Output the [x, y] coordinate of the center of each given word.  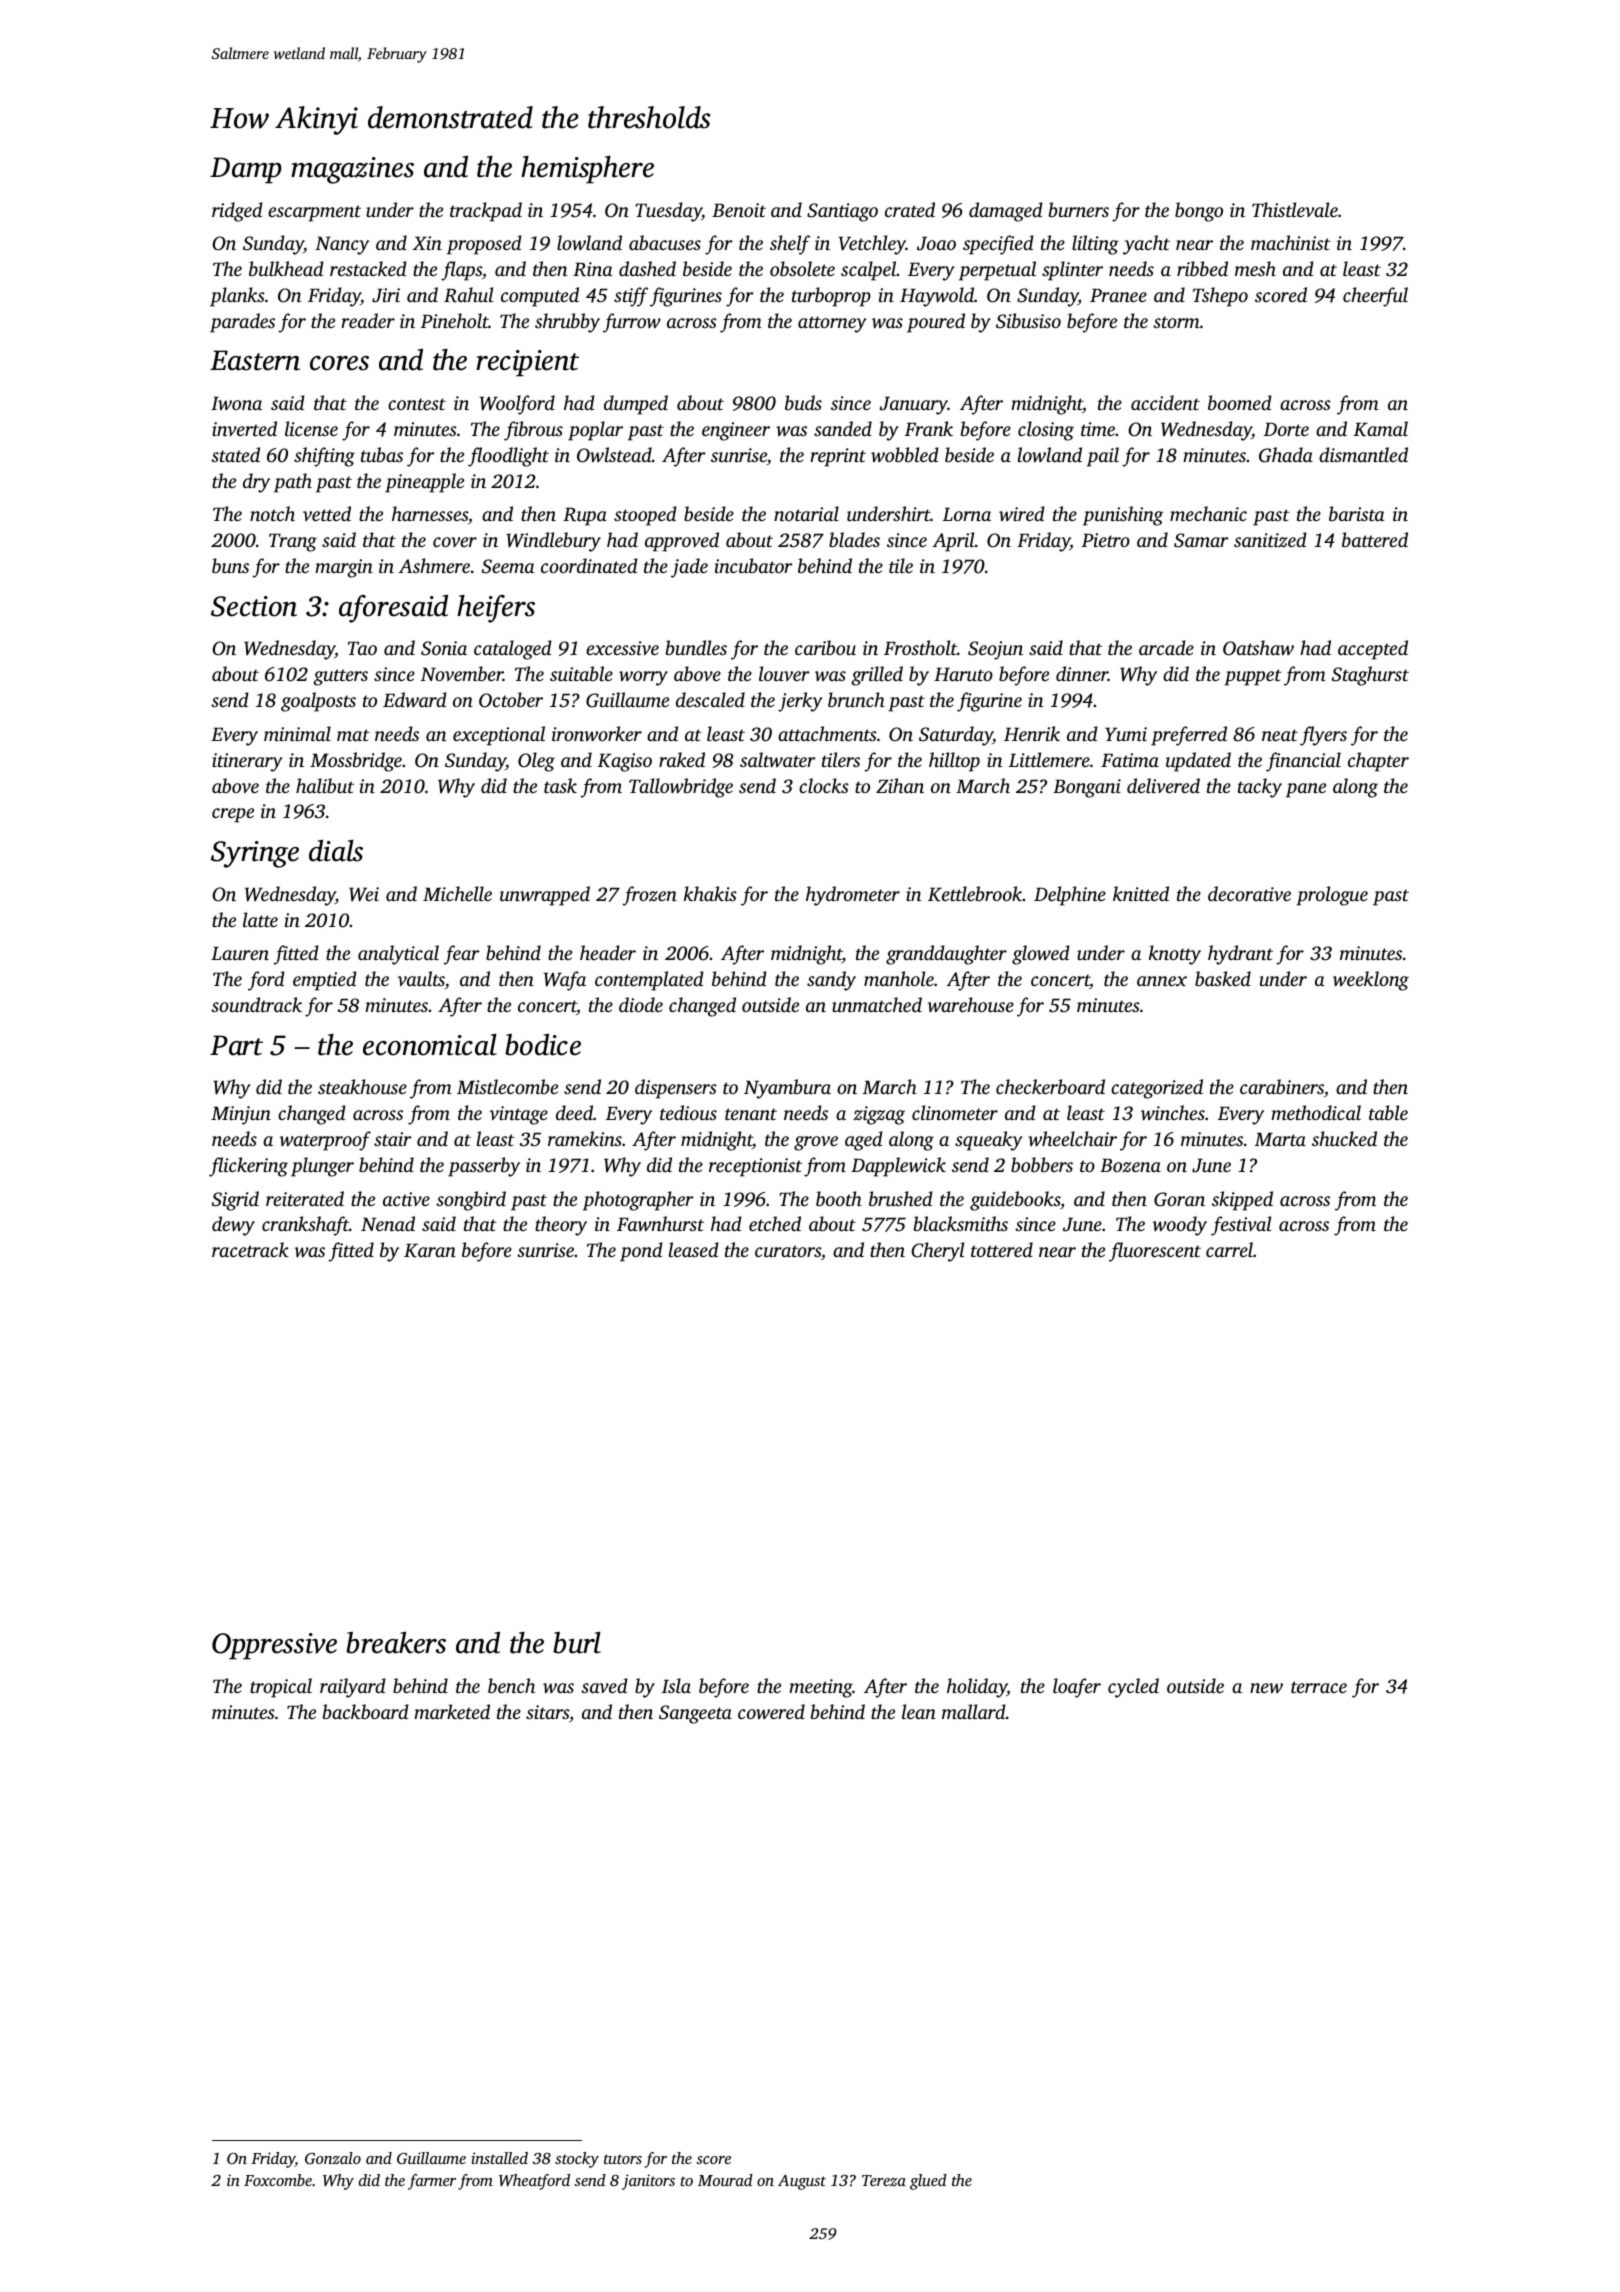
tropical [281, 1688]
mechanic [1208, 513]
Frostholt [920, 647]
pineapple [424, 483]
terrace [1319, 1687]
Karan [430, 1250]
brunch [856, 699]
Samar [1201, 540]
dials [336, 851]
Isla [676, 1685]
